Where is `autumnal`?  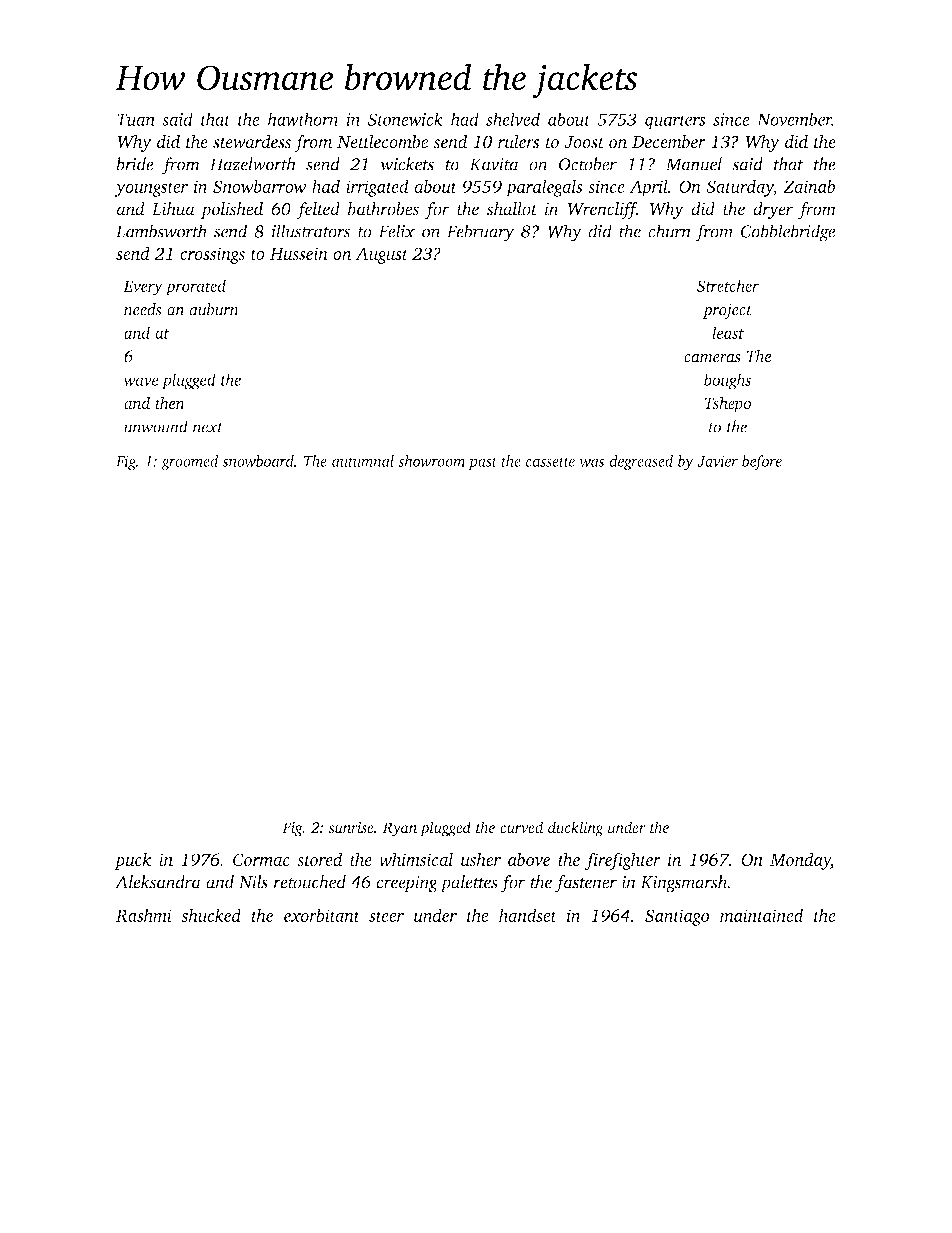
autumnal is located at coordinates (363, 461).
